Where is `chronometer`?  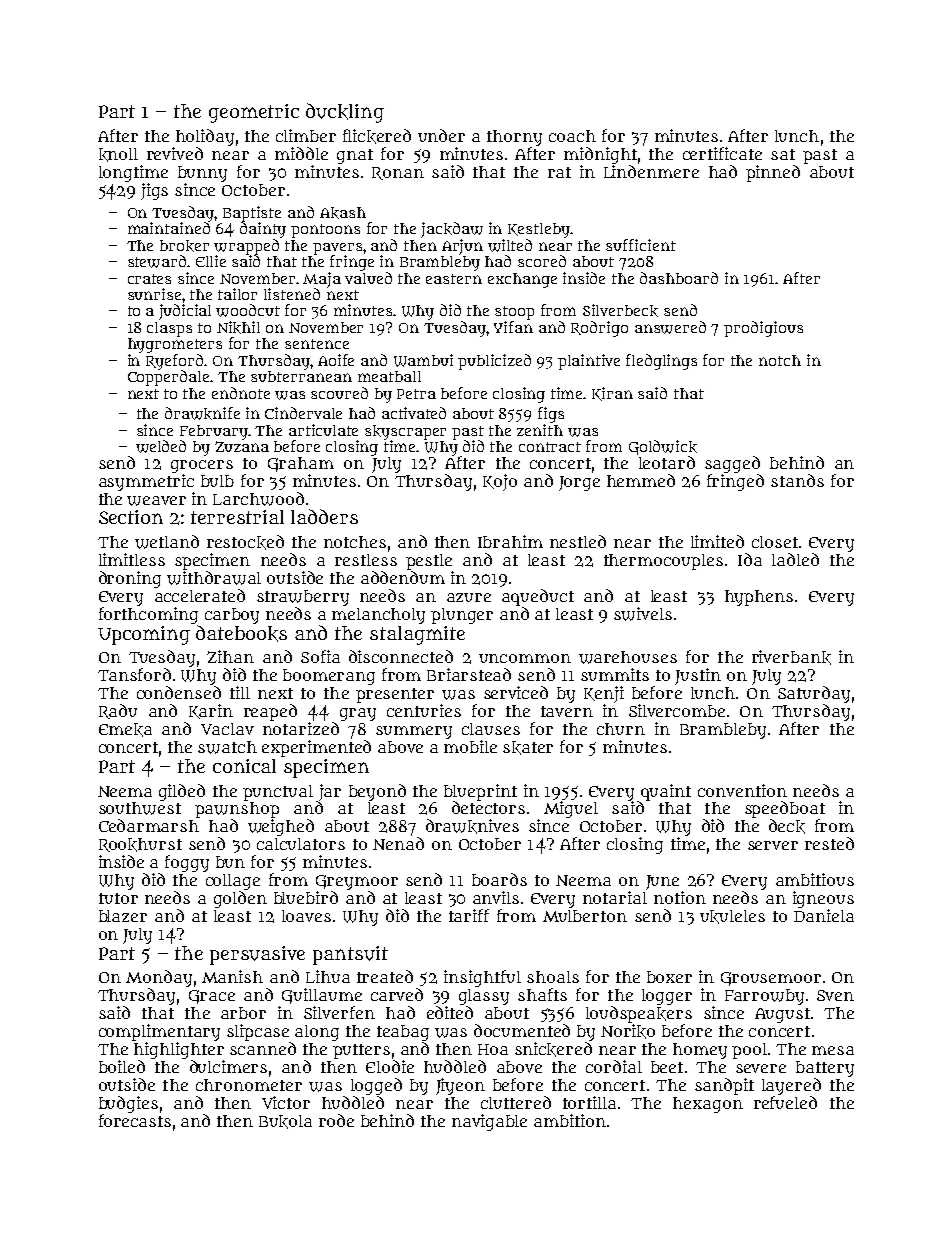 chronometer is located at coordinates (249, 1085).
